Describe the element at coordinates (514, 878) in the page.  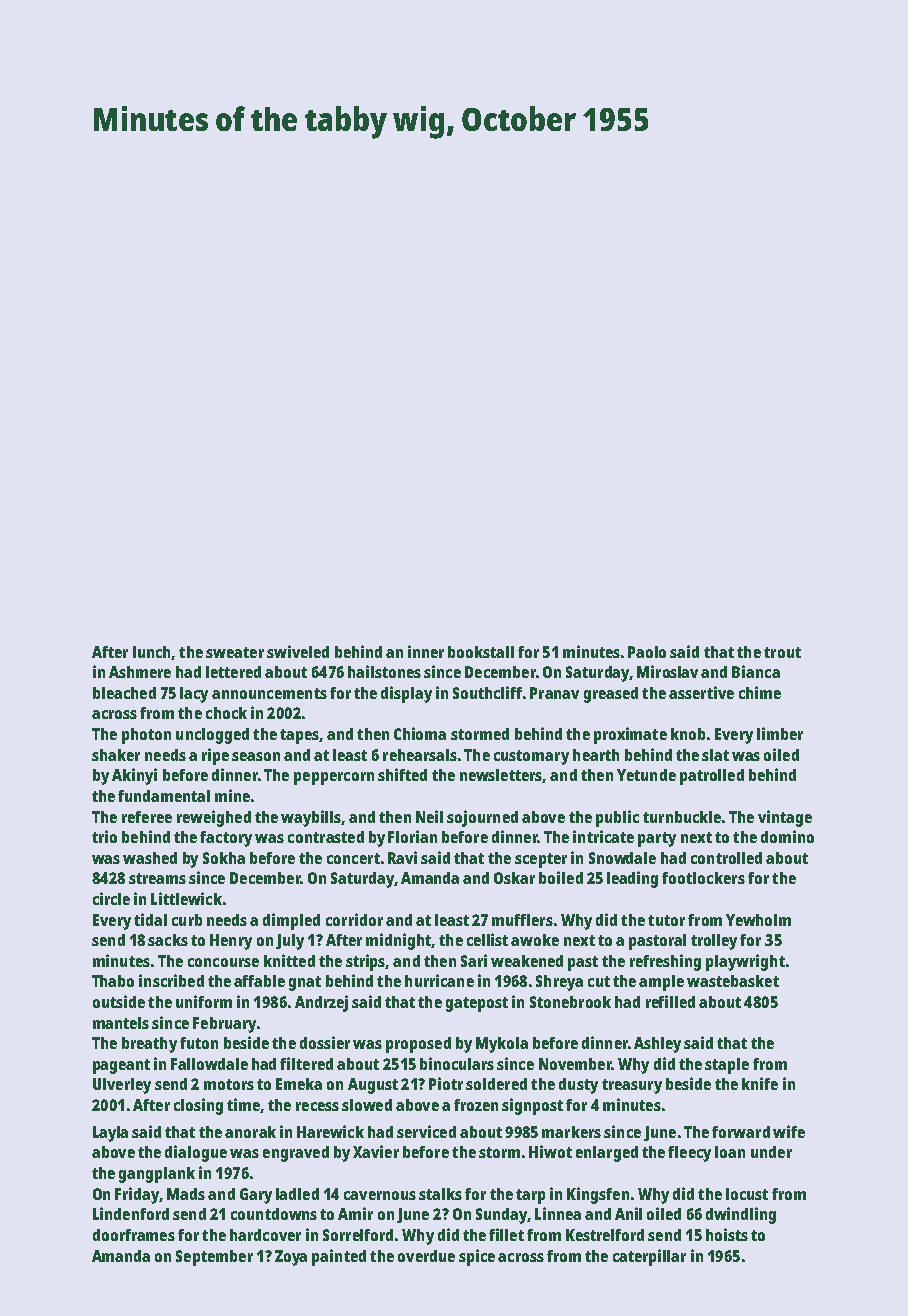
I see `Oskar` at that location.
